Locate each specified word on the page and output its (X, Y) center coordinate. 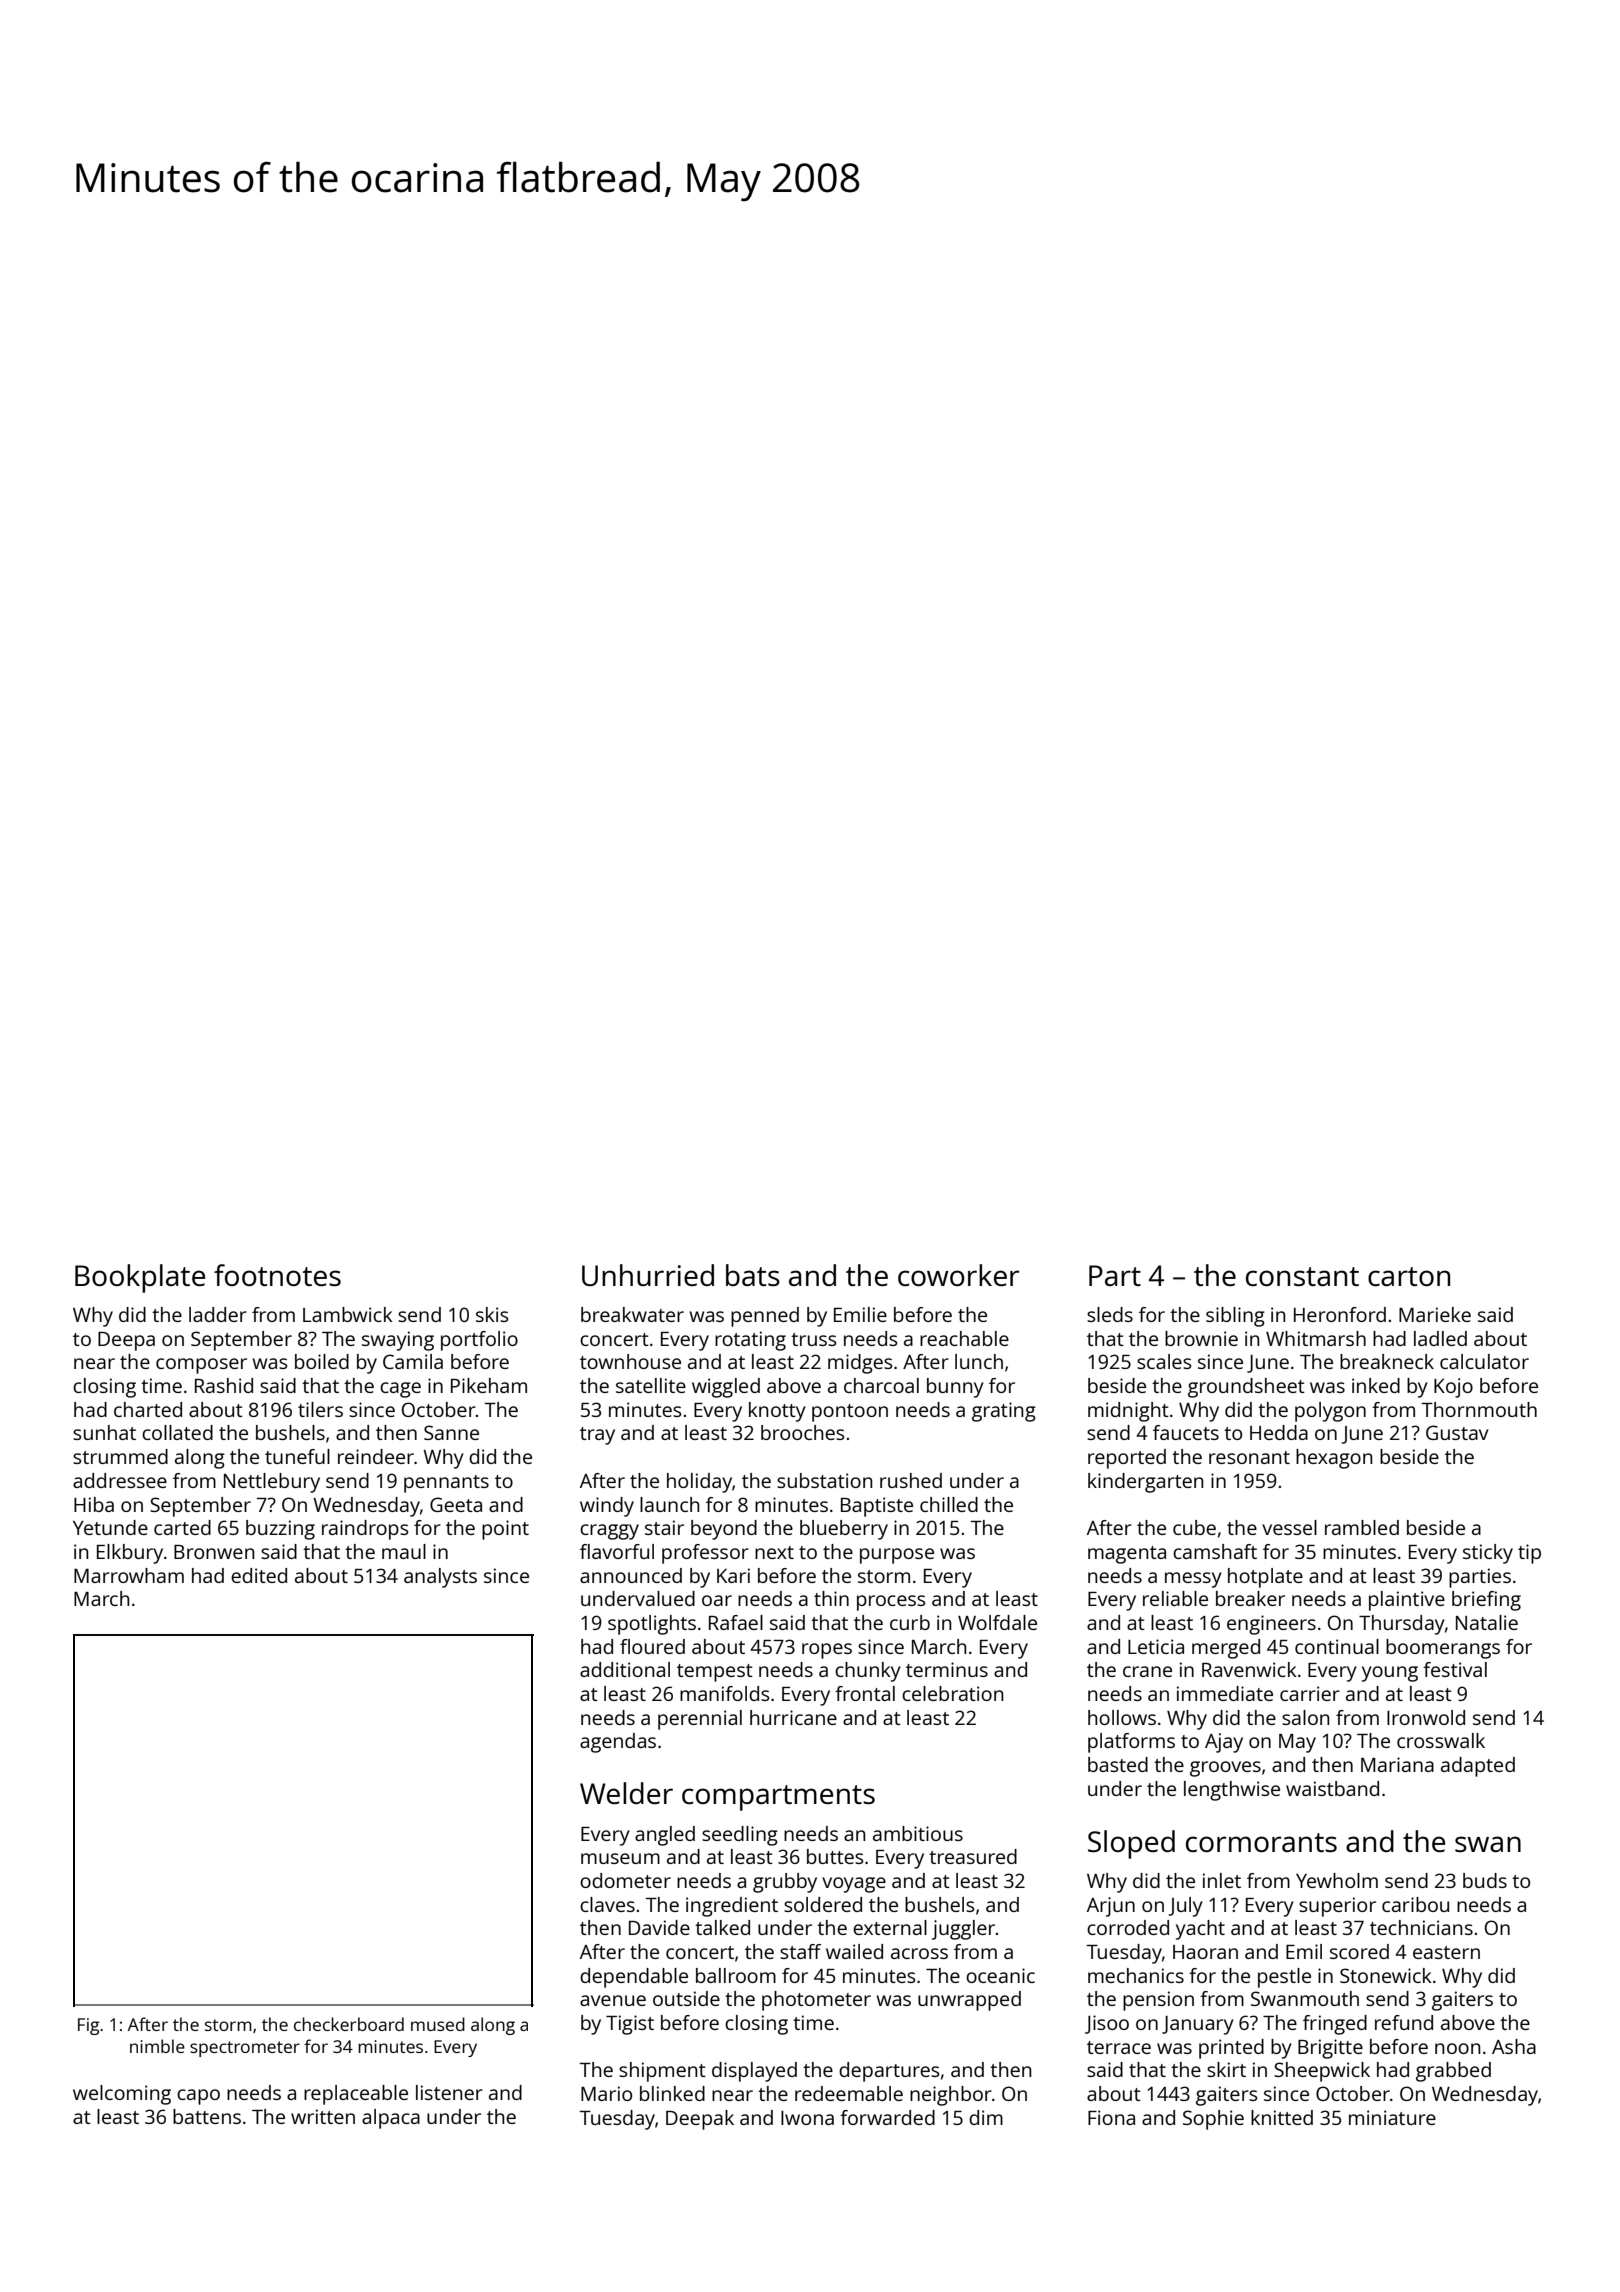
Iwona (807, 2118)
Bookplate (140, 1278)
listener (449, 2092)
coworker (958, 1275)
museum (620, 1858)
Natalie (1487, 1622)
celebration (953, 1693)
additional (625, 1669)
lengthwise (1232, 1791)
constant (1302, 1276)
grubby (785, 1883)
